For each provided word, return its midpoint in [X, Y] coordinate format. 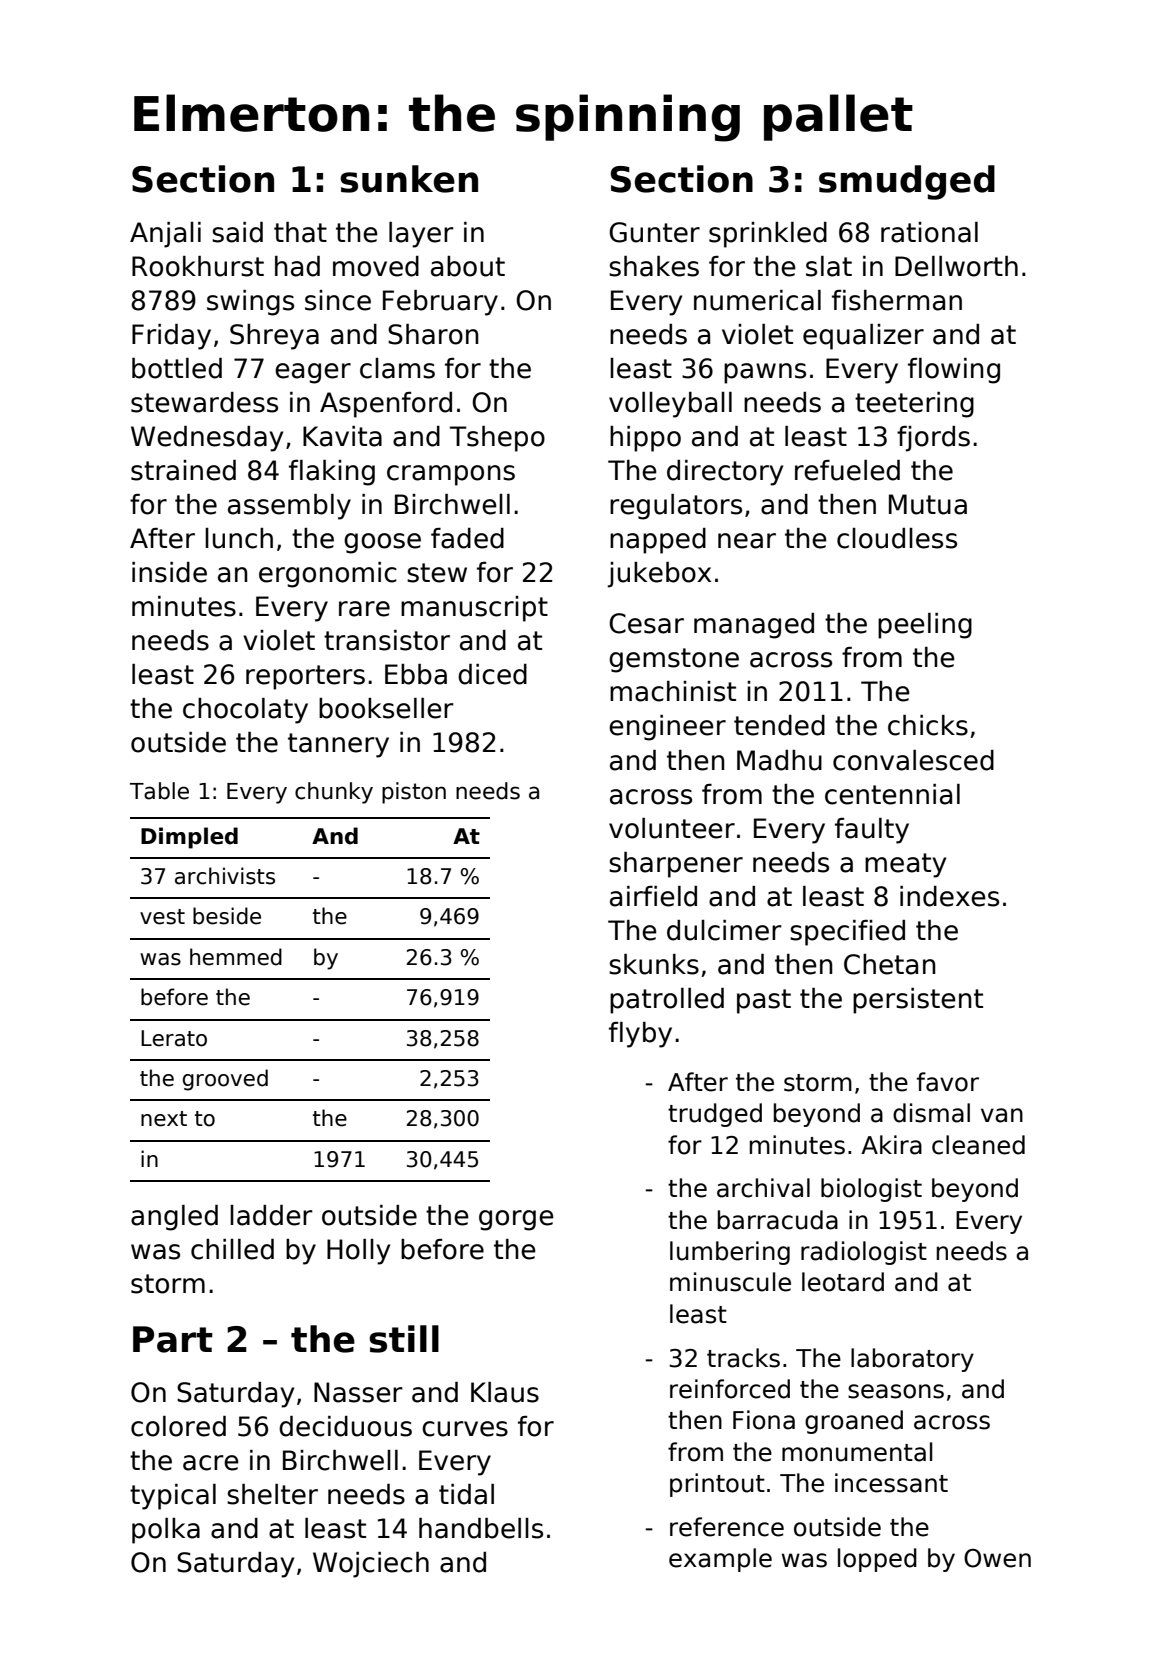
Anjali [165, 235]
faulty [872, 831]
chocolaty [245, 711]
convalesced [913, 760]
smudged [907, 182]
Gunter [654, 232]
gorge [516, 1220]
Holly [358, 1252]
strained [183, 470]
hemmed [236, 957]
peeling [925, 626]
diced [492, 674]
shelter [272, 1494]
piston [414, 793]
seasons [896, 1391]
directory [725, 473]
